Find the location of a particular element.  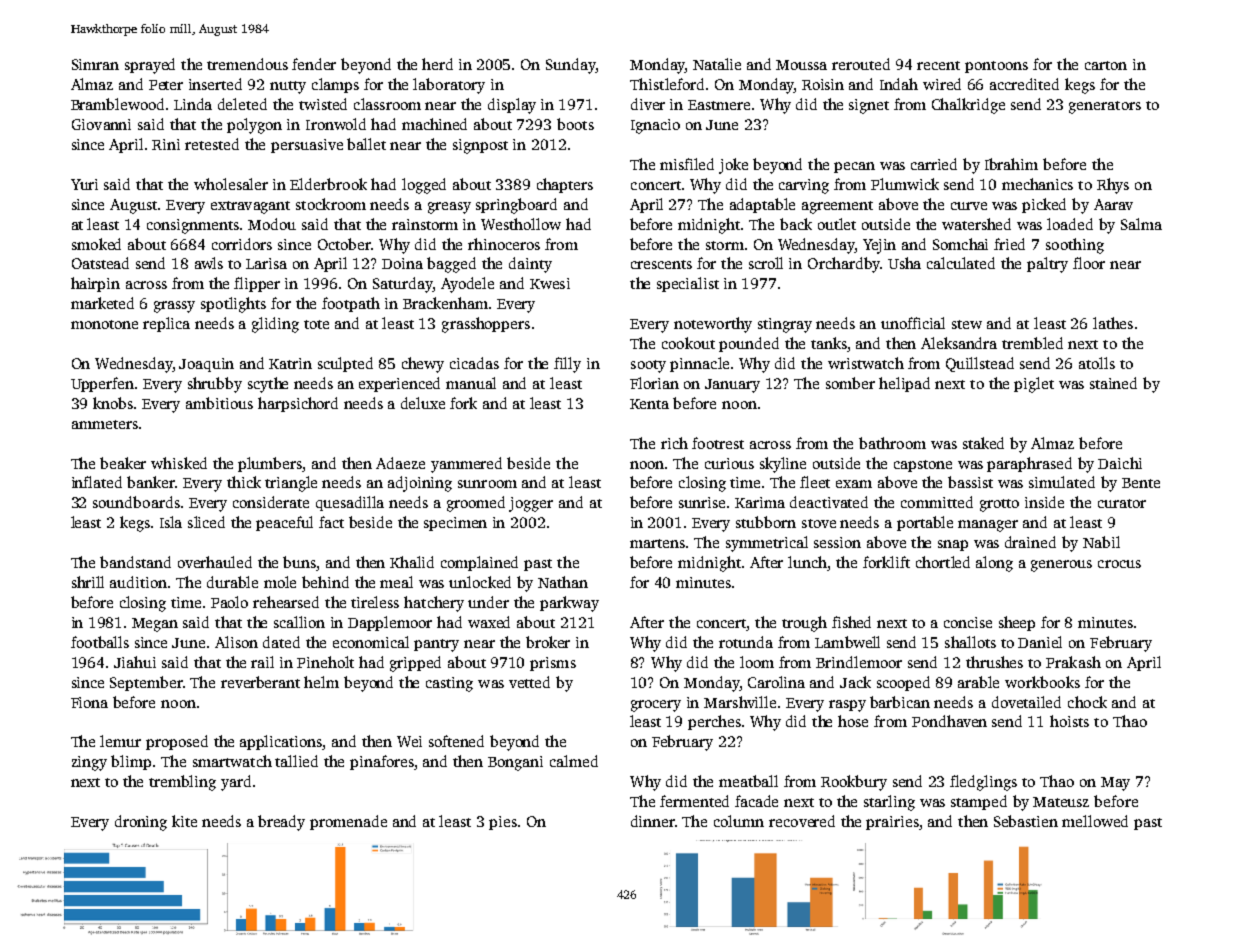

laboratory is located at coordinates (449, 86).
